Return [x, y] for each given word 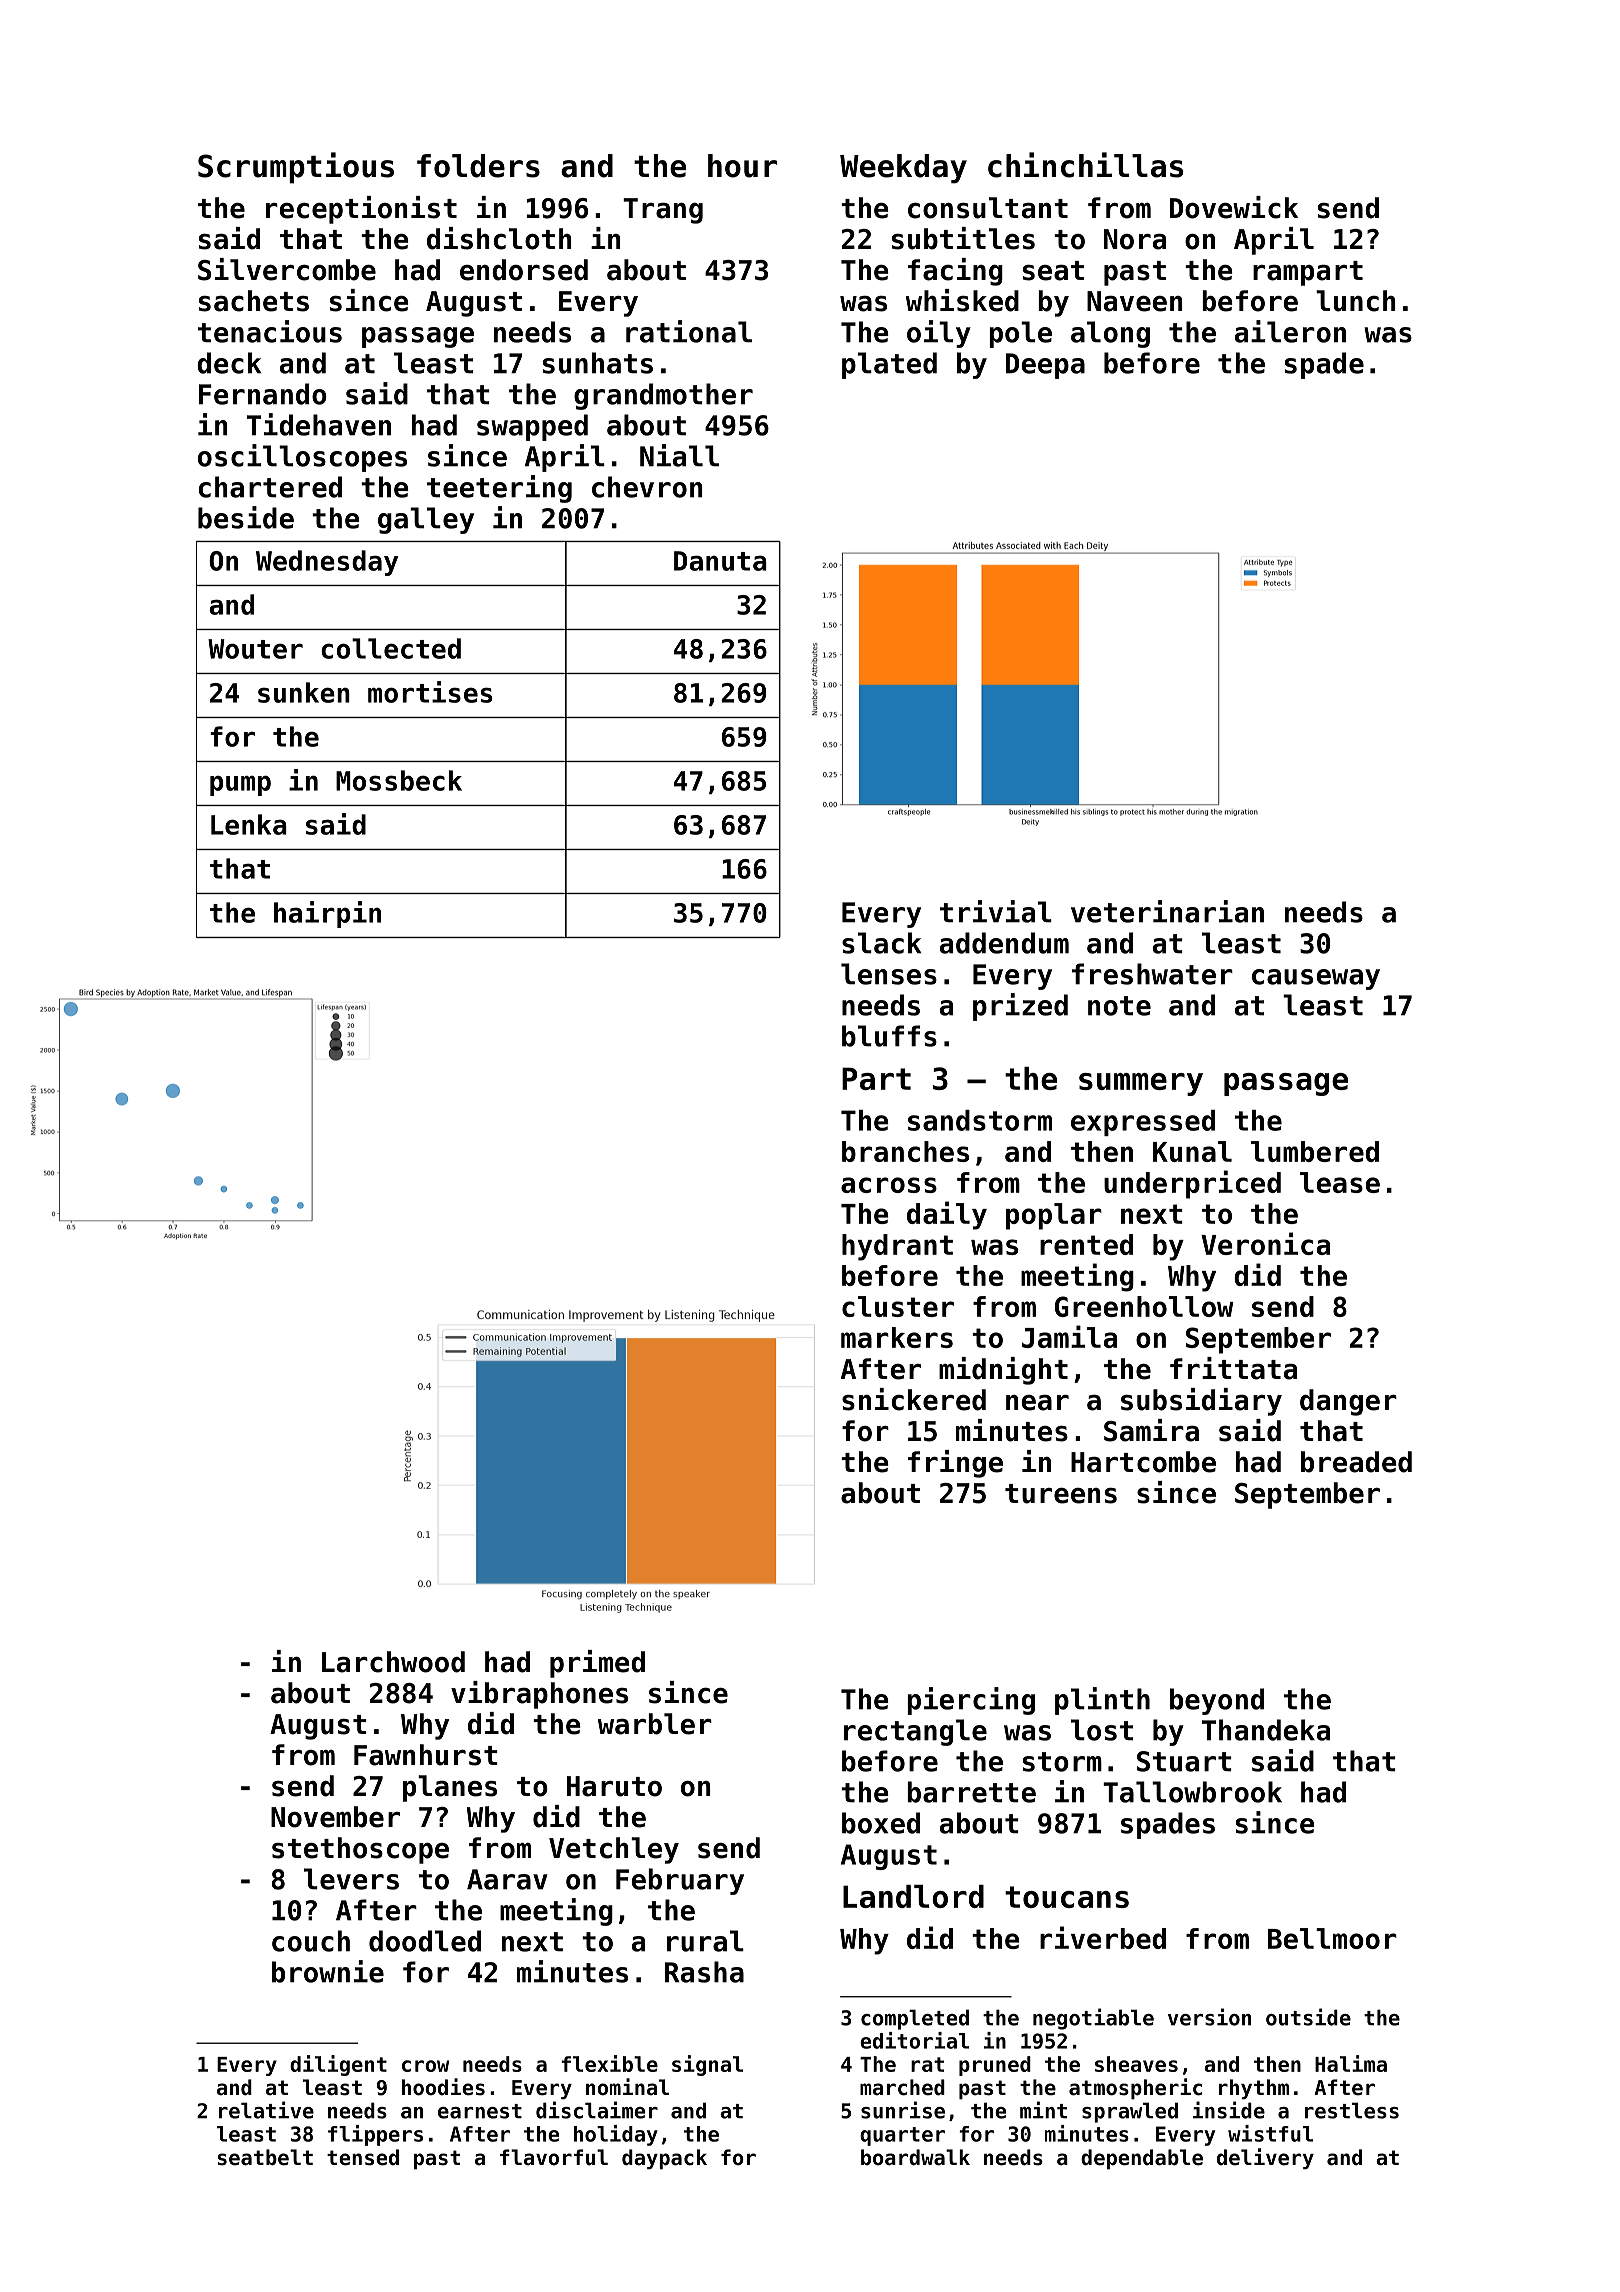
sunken [304, 692]
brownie [328, 1971]
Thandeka [1266, 1730]
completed [915, 2019]
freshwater [1152, 974]
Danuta [720, 561]
